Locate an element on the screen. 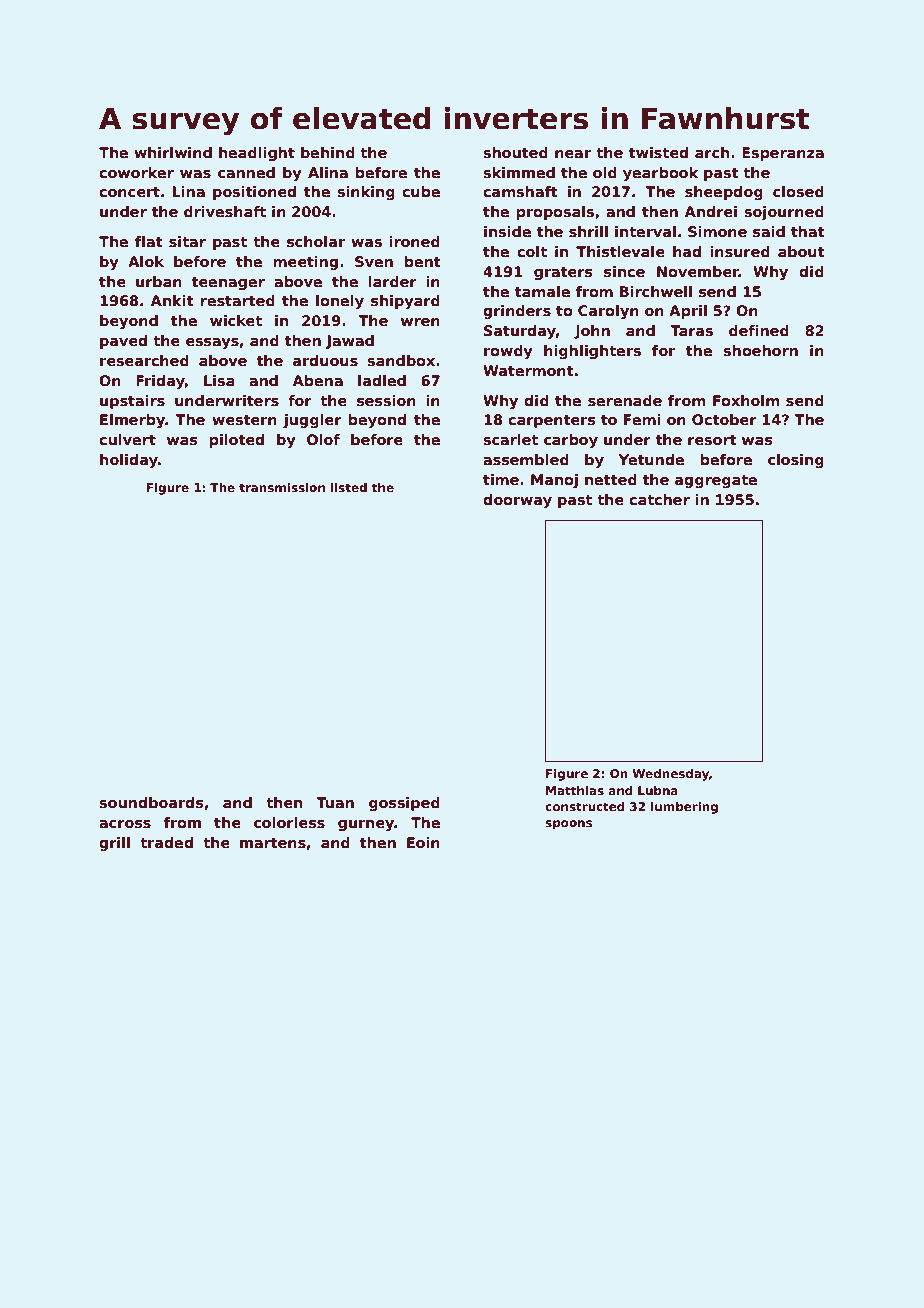 The width and height of the screenshot is (924, 1308). Eoin is located at coordinates (423, 842).
